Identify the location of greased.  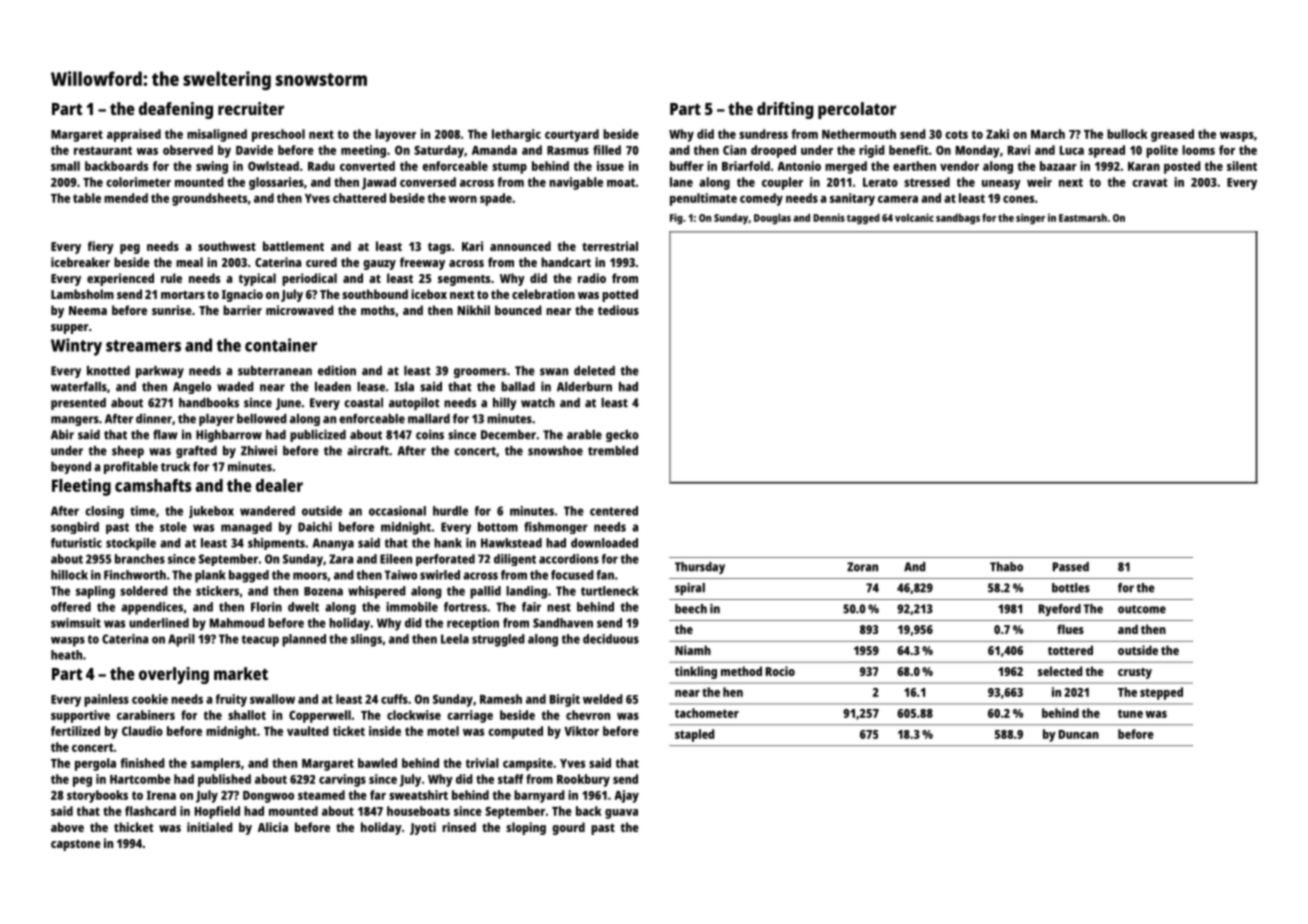
(1172, 135).
